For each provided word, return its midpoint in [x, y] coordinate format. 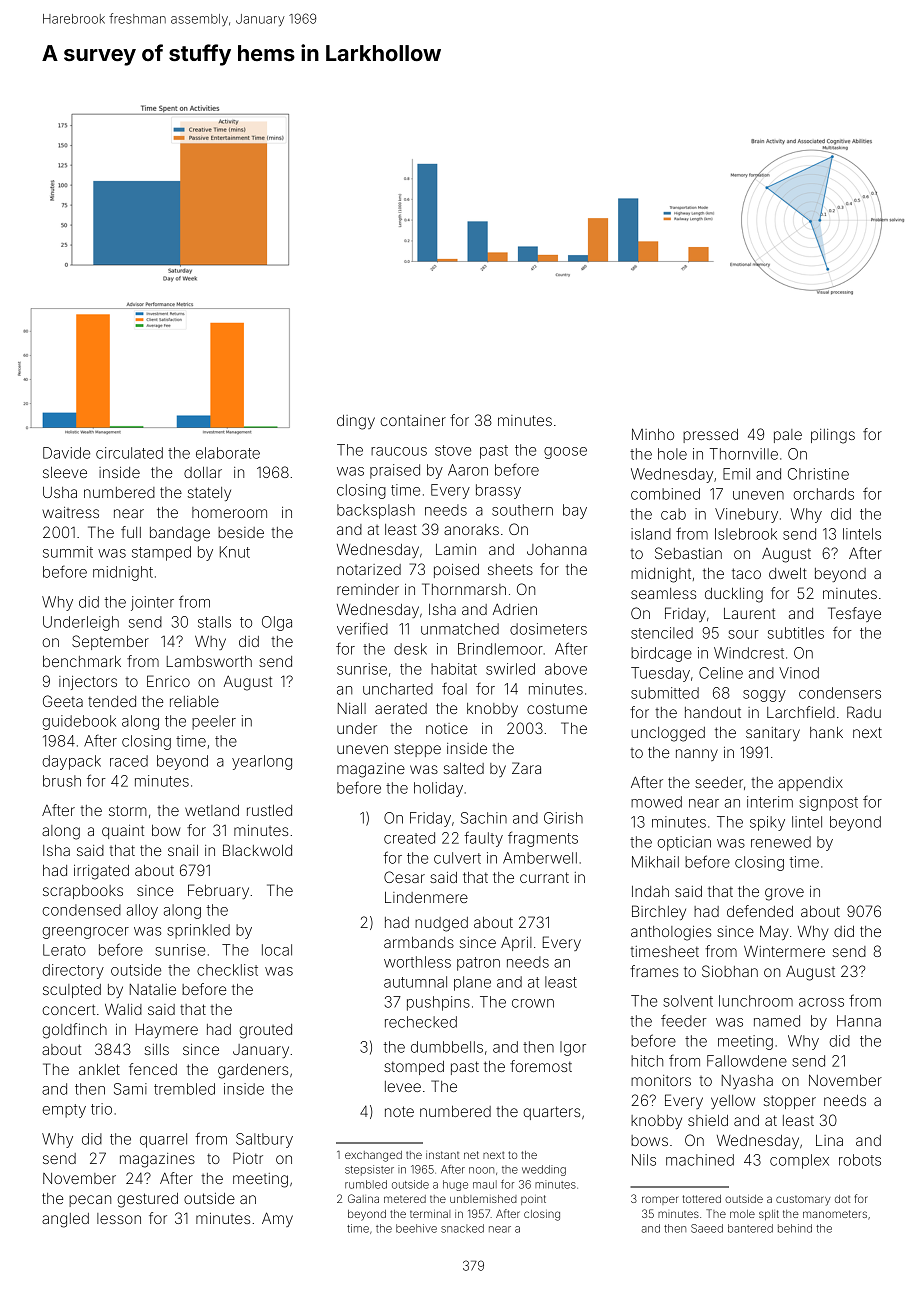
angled [65, 1220]
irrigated [101, 872]
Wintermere [784, 951]
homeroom [229, 512]
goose [565, 453]
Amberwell [540, 858]
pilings [833, 436]
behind [795, 1228]
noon [481, 1170]
